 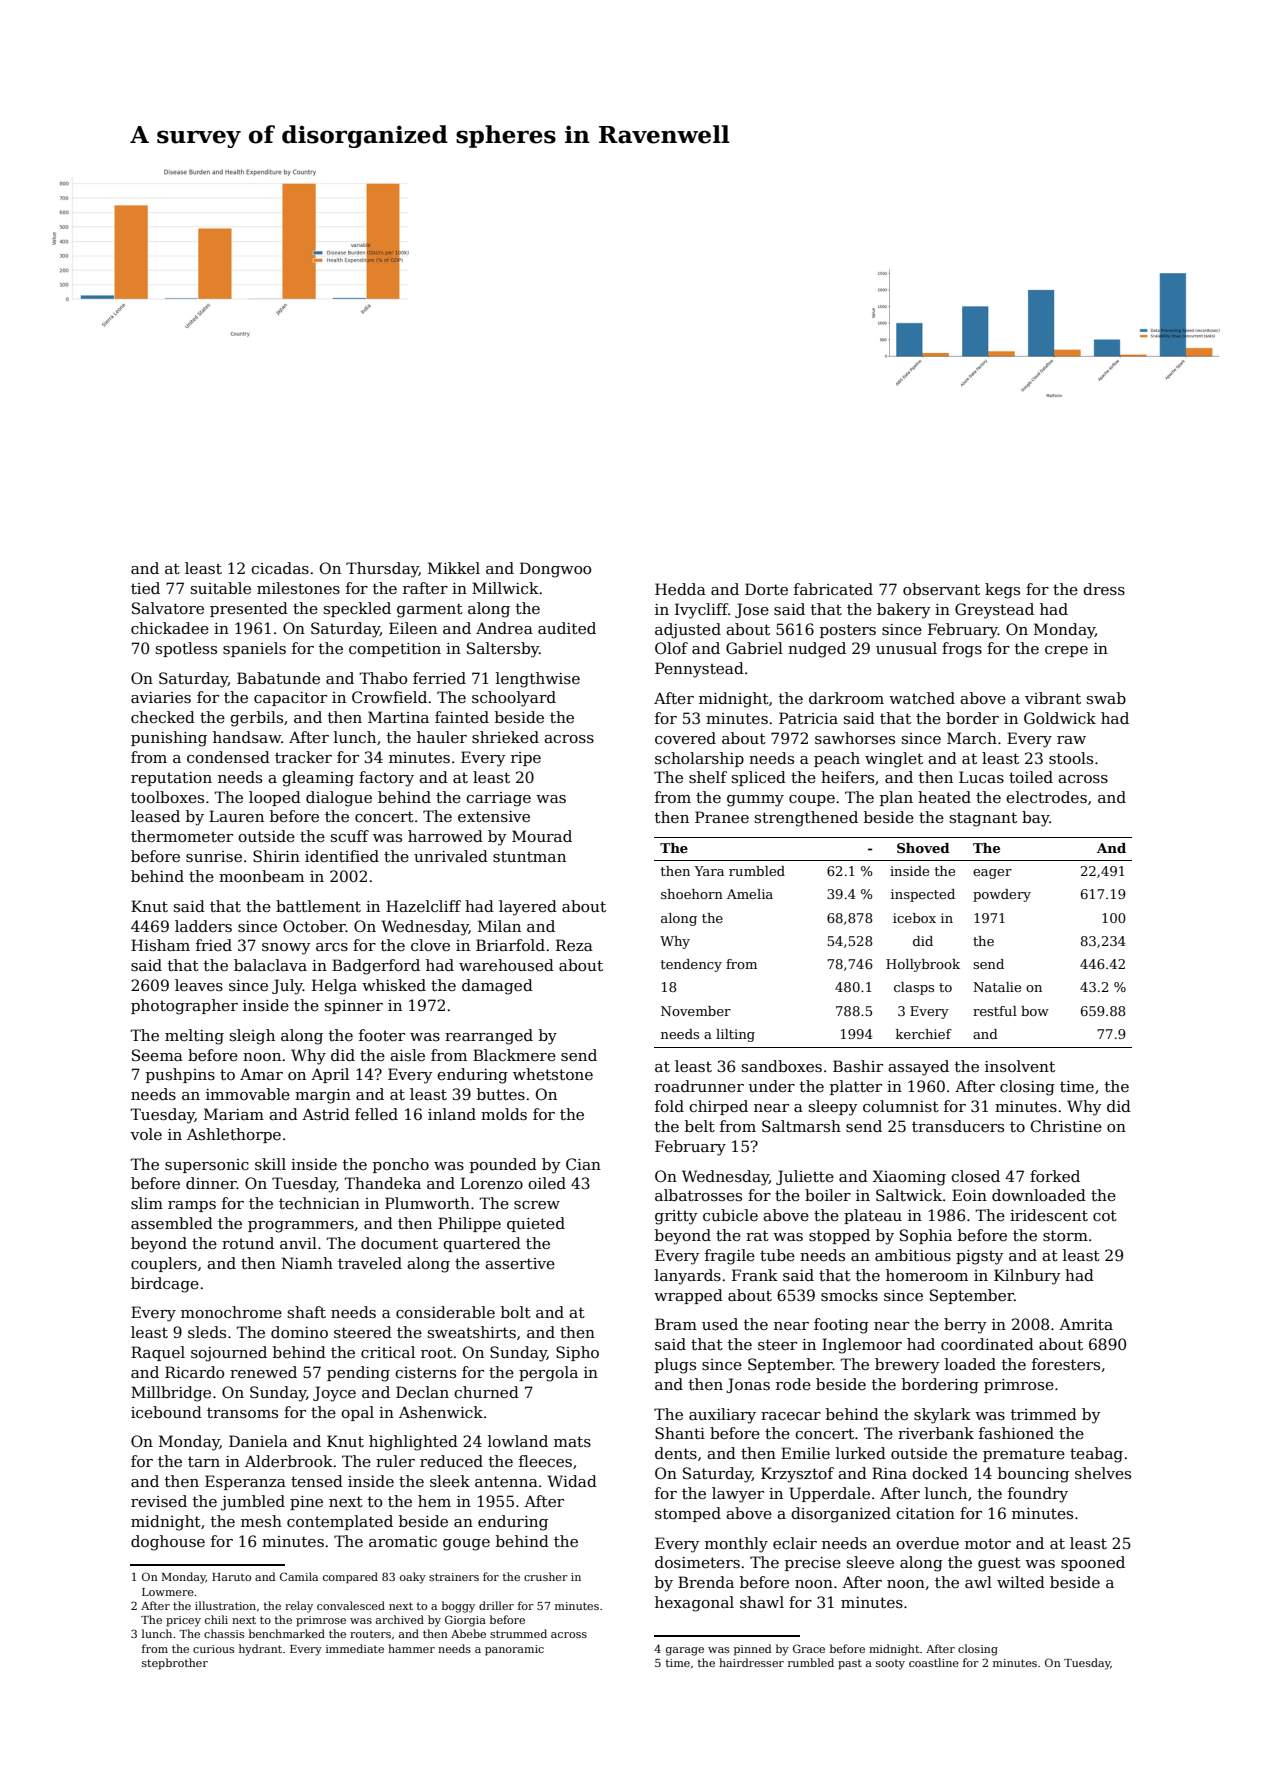 What do you see at coordinates (258, 1441) in the screenshot?
I see `Daniela` at bounding box center [258, 1441].
